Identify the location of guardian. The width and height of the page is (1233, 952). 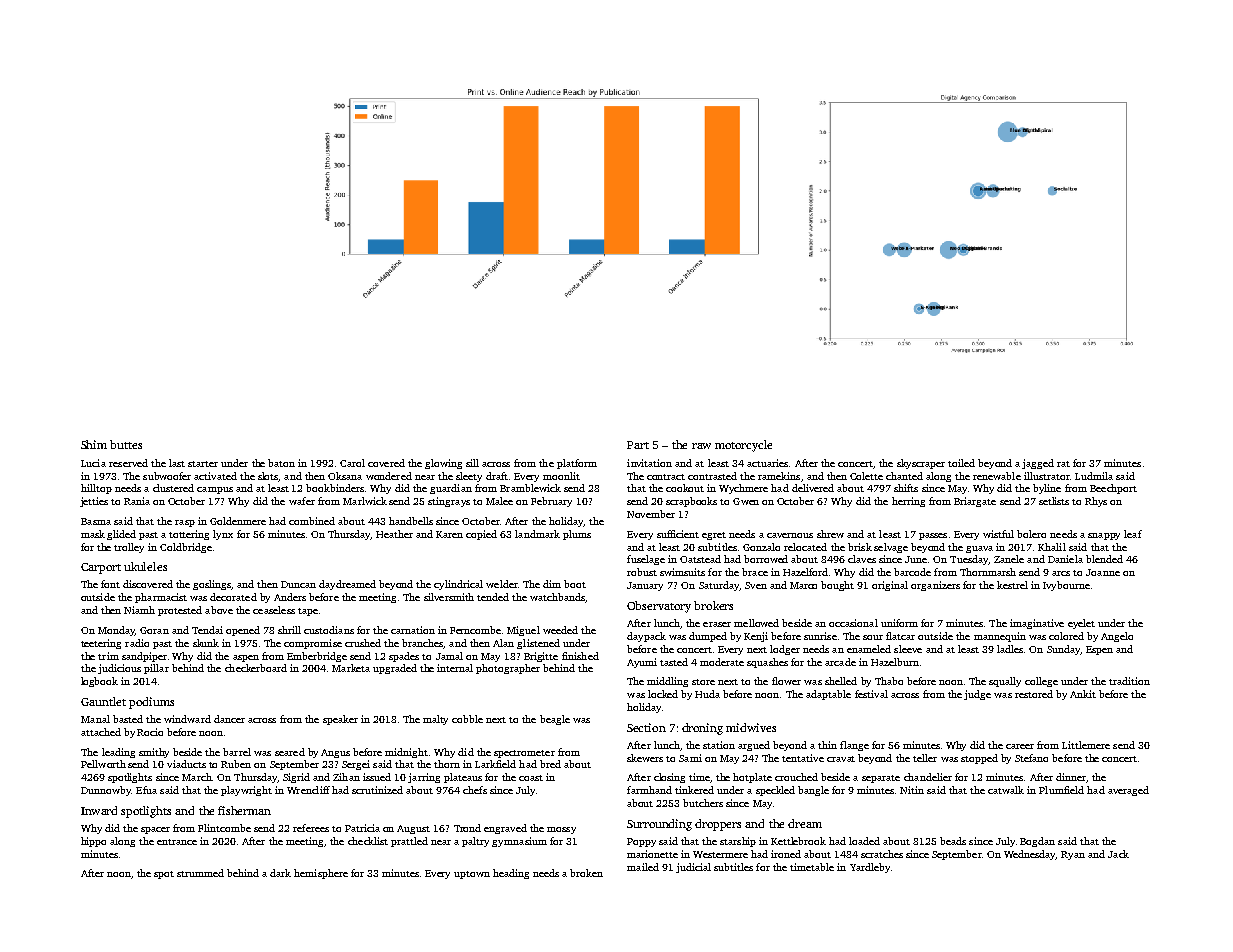
(451, 489).
